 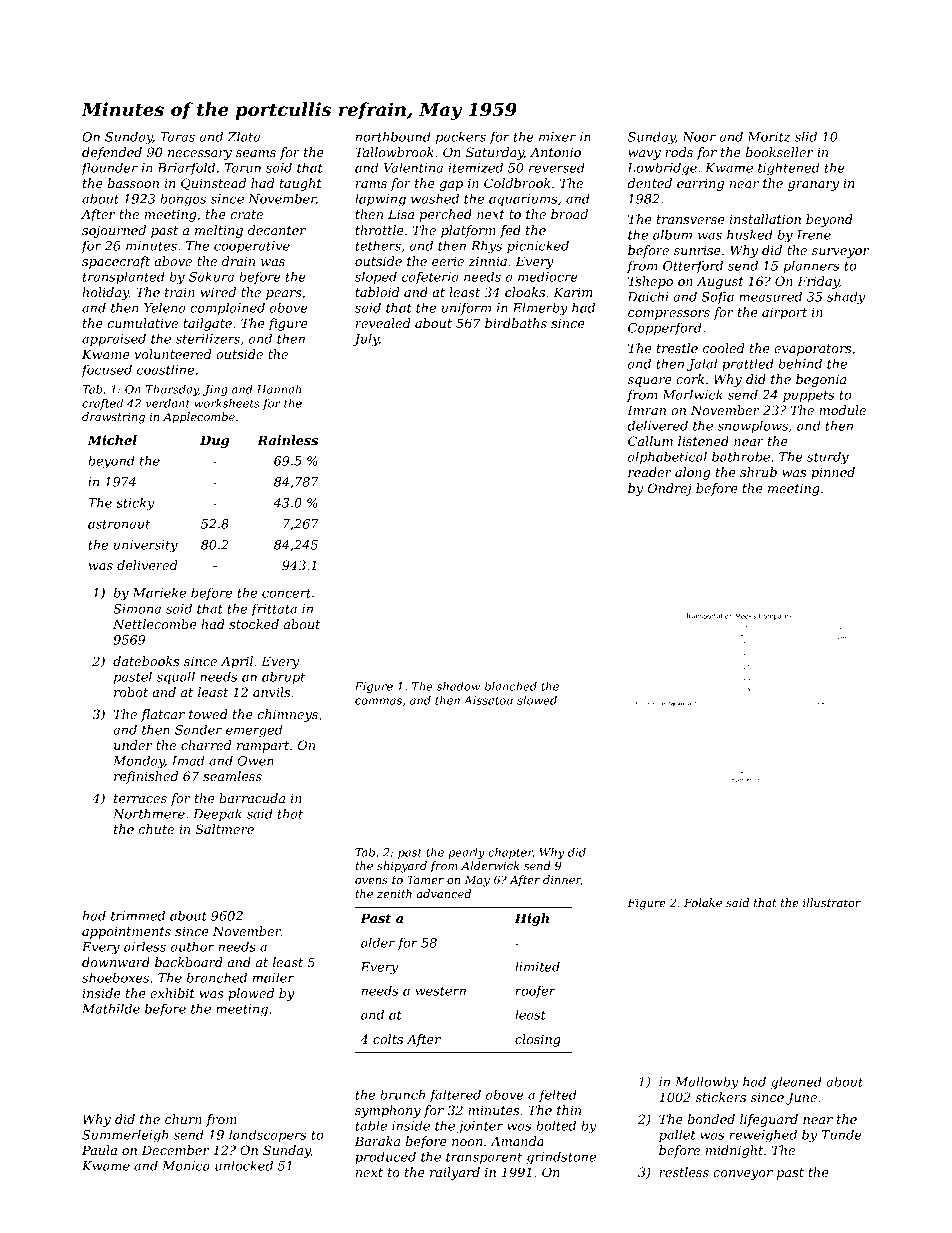 I want to click on broad, so click(x=569, y=214).
